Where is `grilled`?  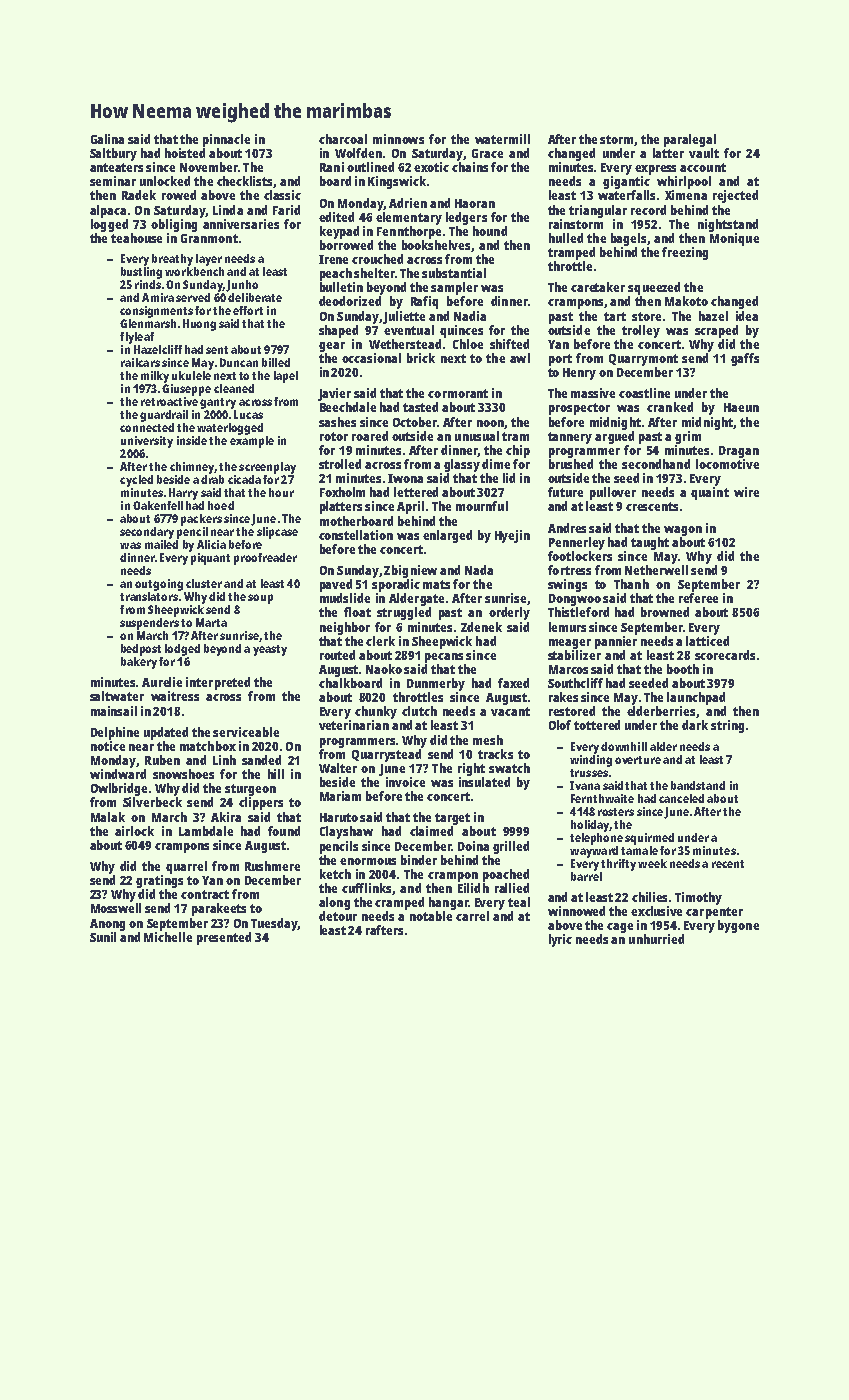 grilled is located at coordinates (511, 847).
